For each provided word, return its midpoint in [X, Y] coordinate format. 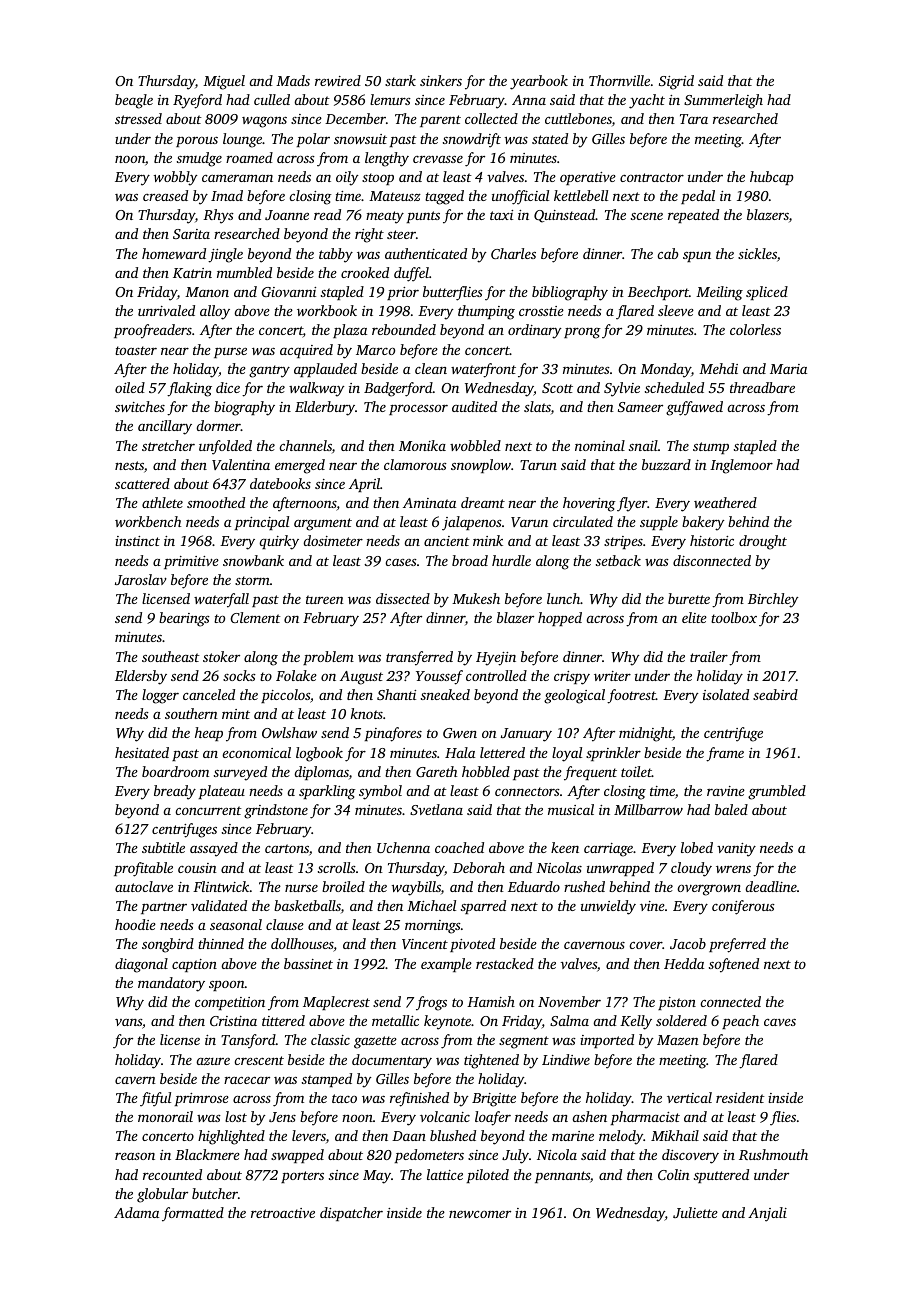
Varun [529, 522]
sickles [757, 253]
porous [197, 141]
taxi [501, 215]
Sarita [191, 234]
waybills [416, 888]
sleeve [676, 310]
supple [659, 523]
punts [423, 217]
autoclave [144, 886]
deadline [771, 886]
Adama [136, 1212]
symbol [380, 792]
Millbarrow [648, 809]
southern [191, 713]
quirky [279, 542]
